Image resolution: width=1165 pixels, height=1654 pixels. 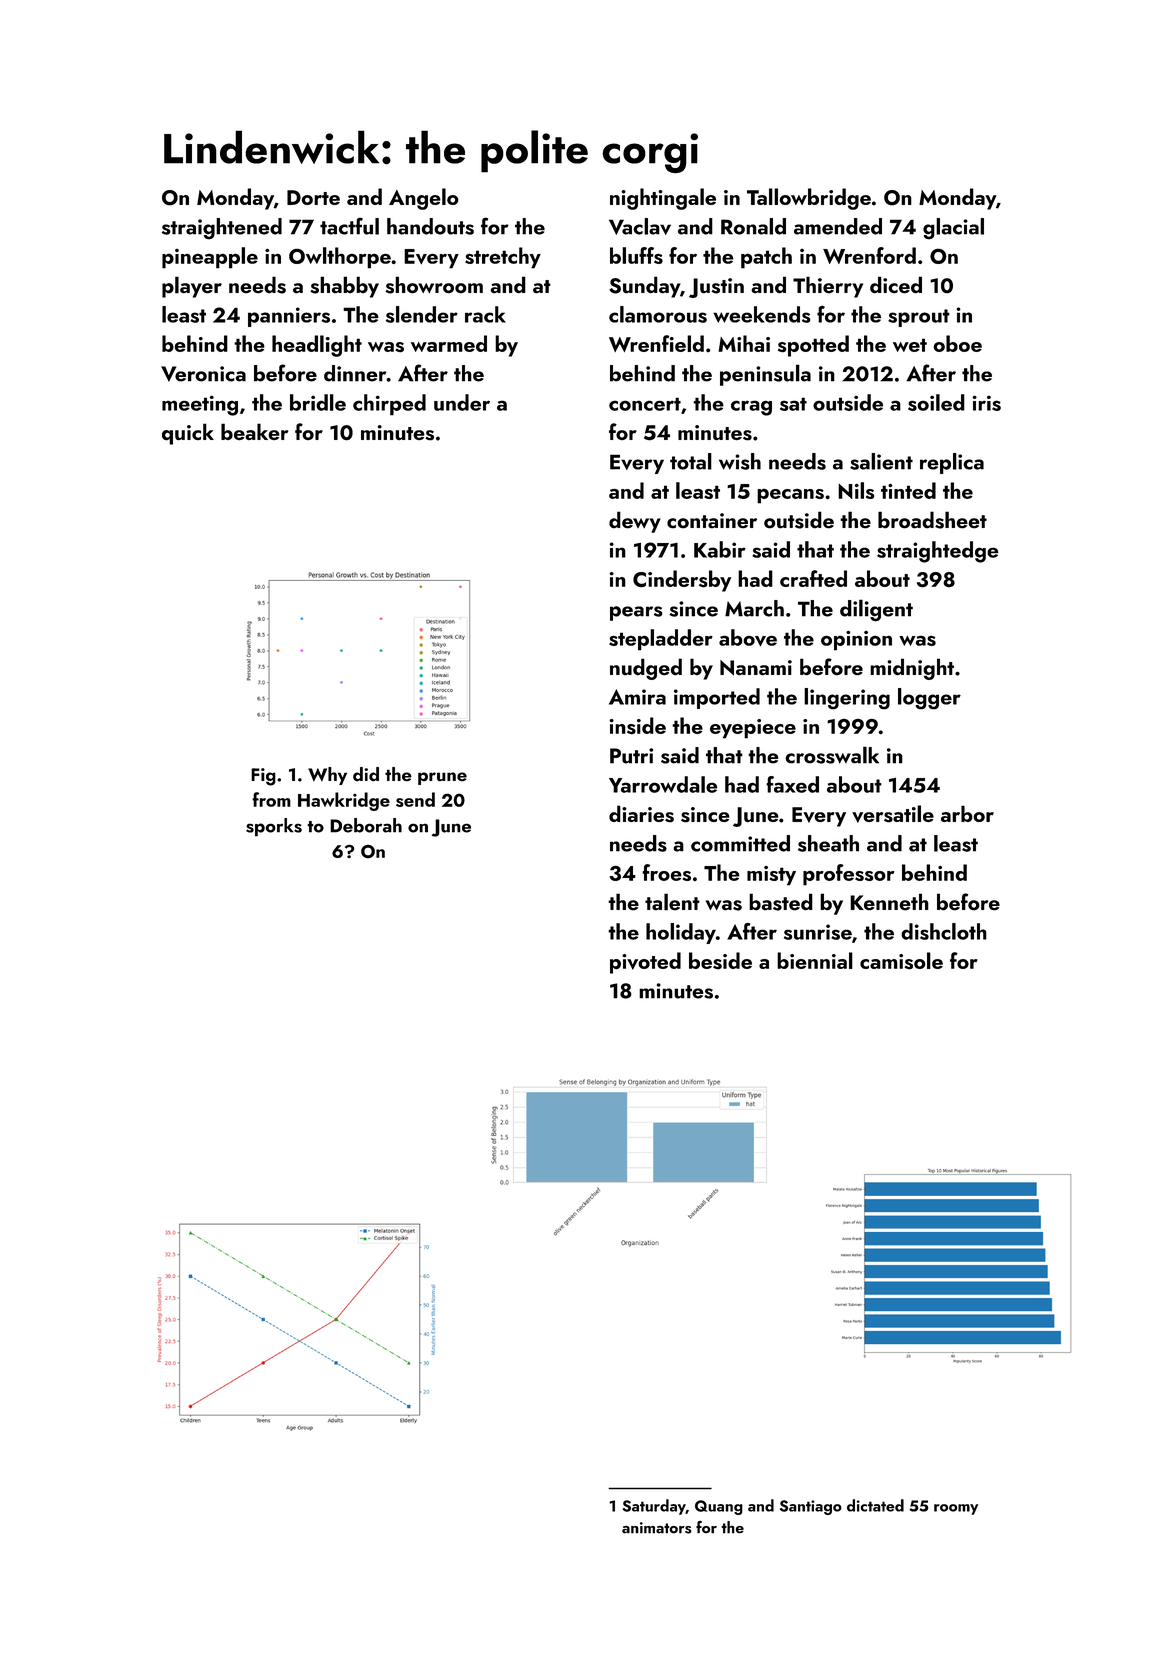 What do you see at coordinates (719, 1507) in the page?
I see `Quang` at bounding box center [719, 1507].
